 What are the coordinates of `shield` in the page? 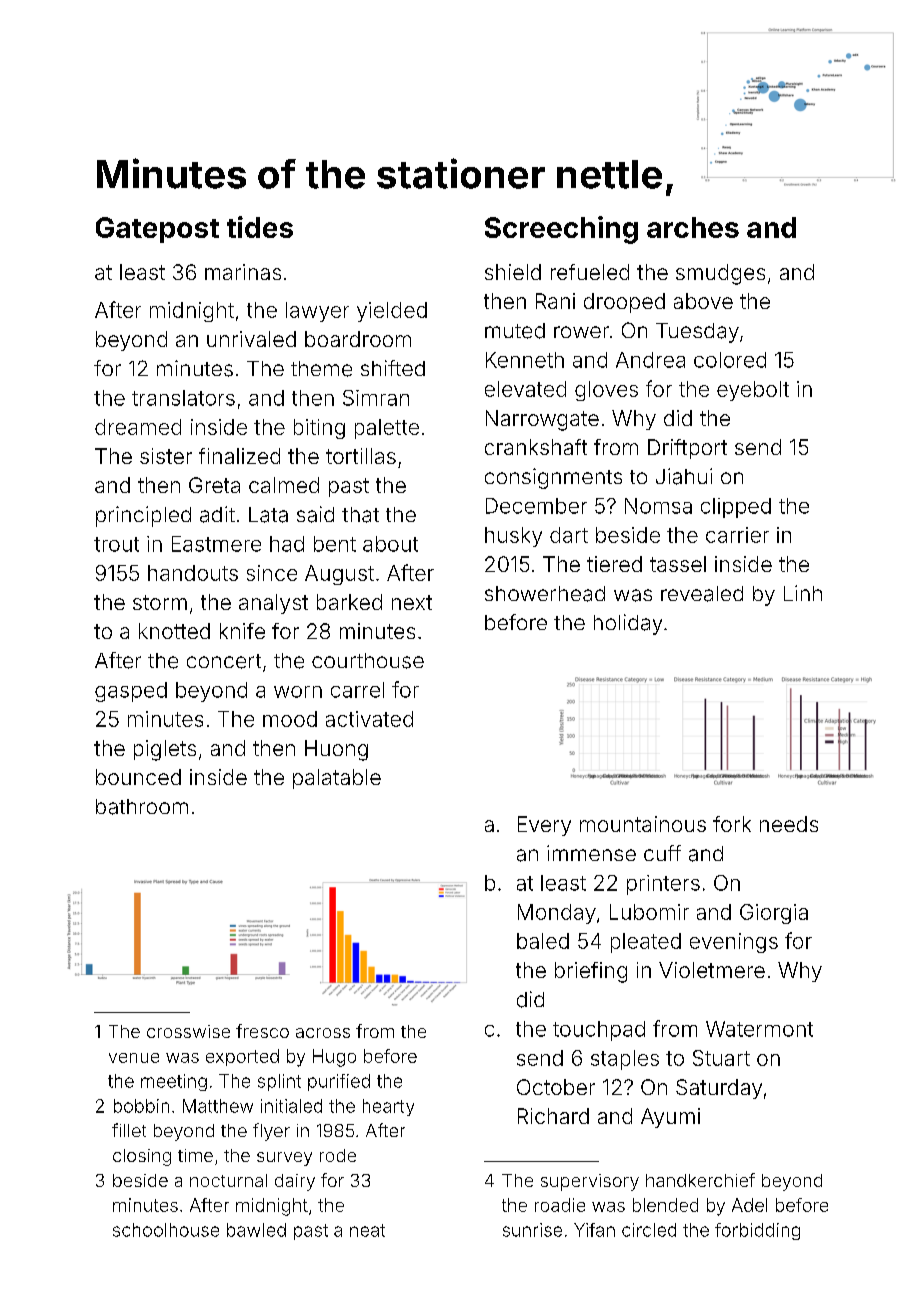 It's located at (513, 272).
